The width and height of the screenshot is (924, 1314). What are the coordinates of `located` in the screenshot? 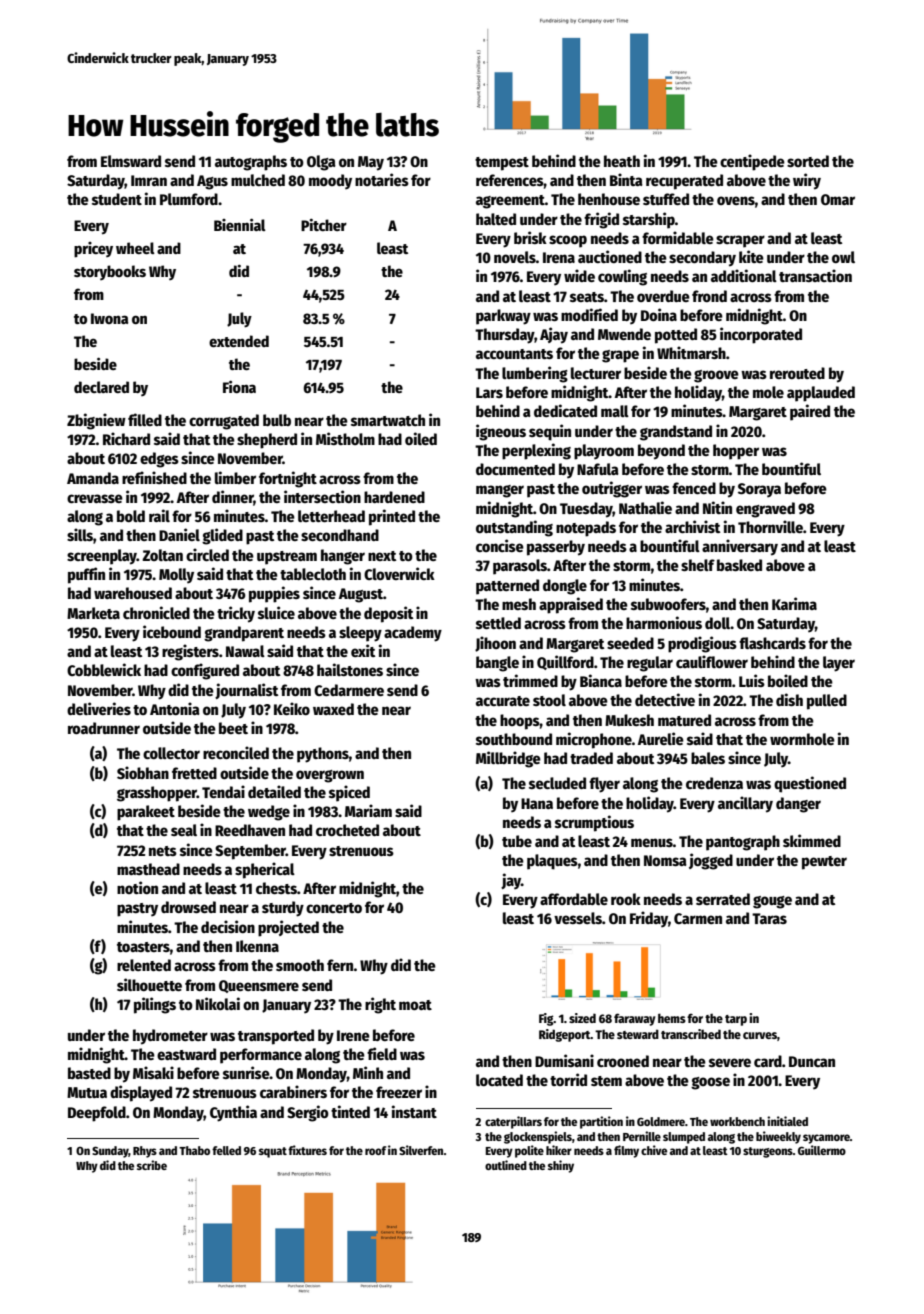 It's located at (499, 1080).
